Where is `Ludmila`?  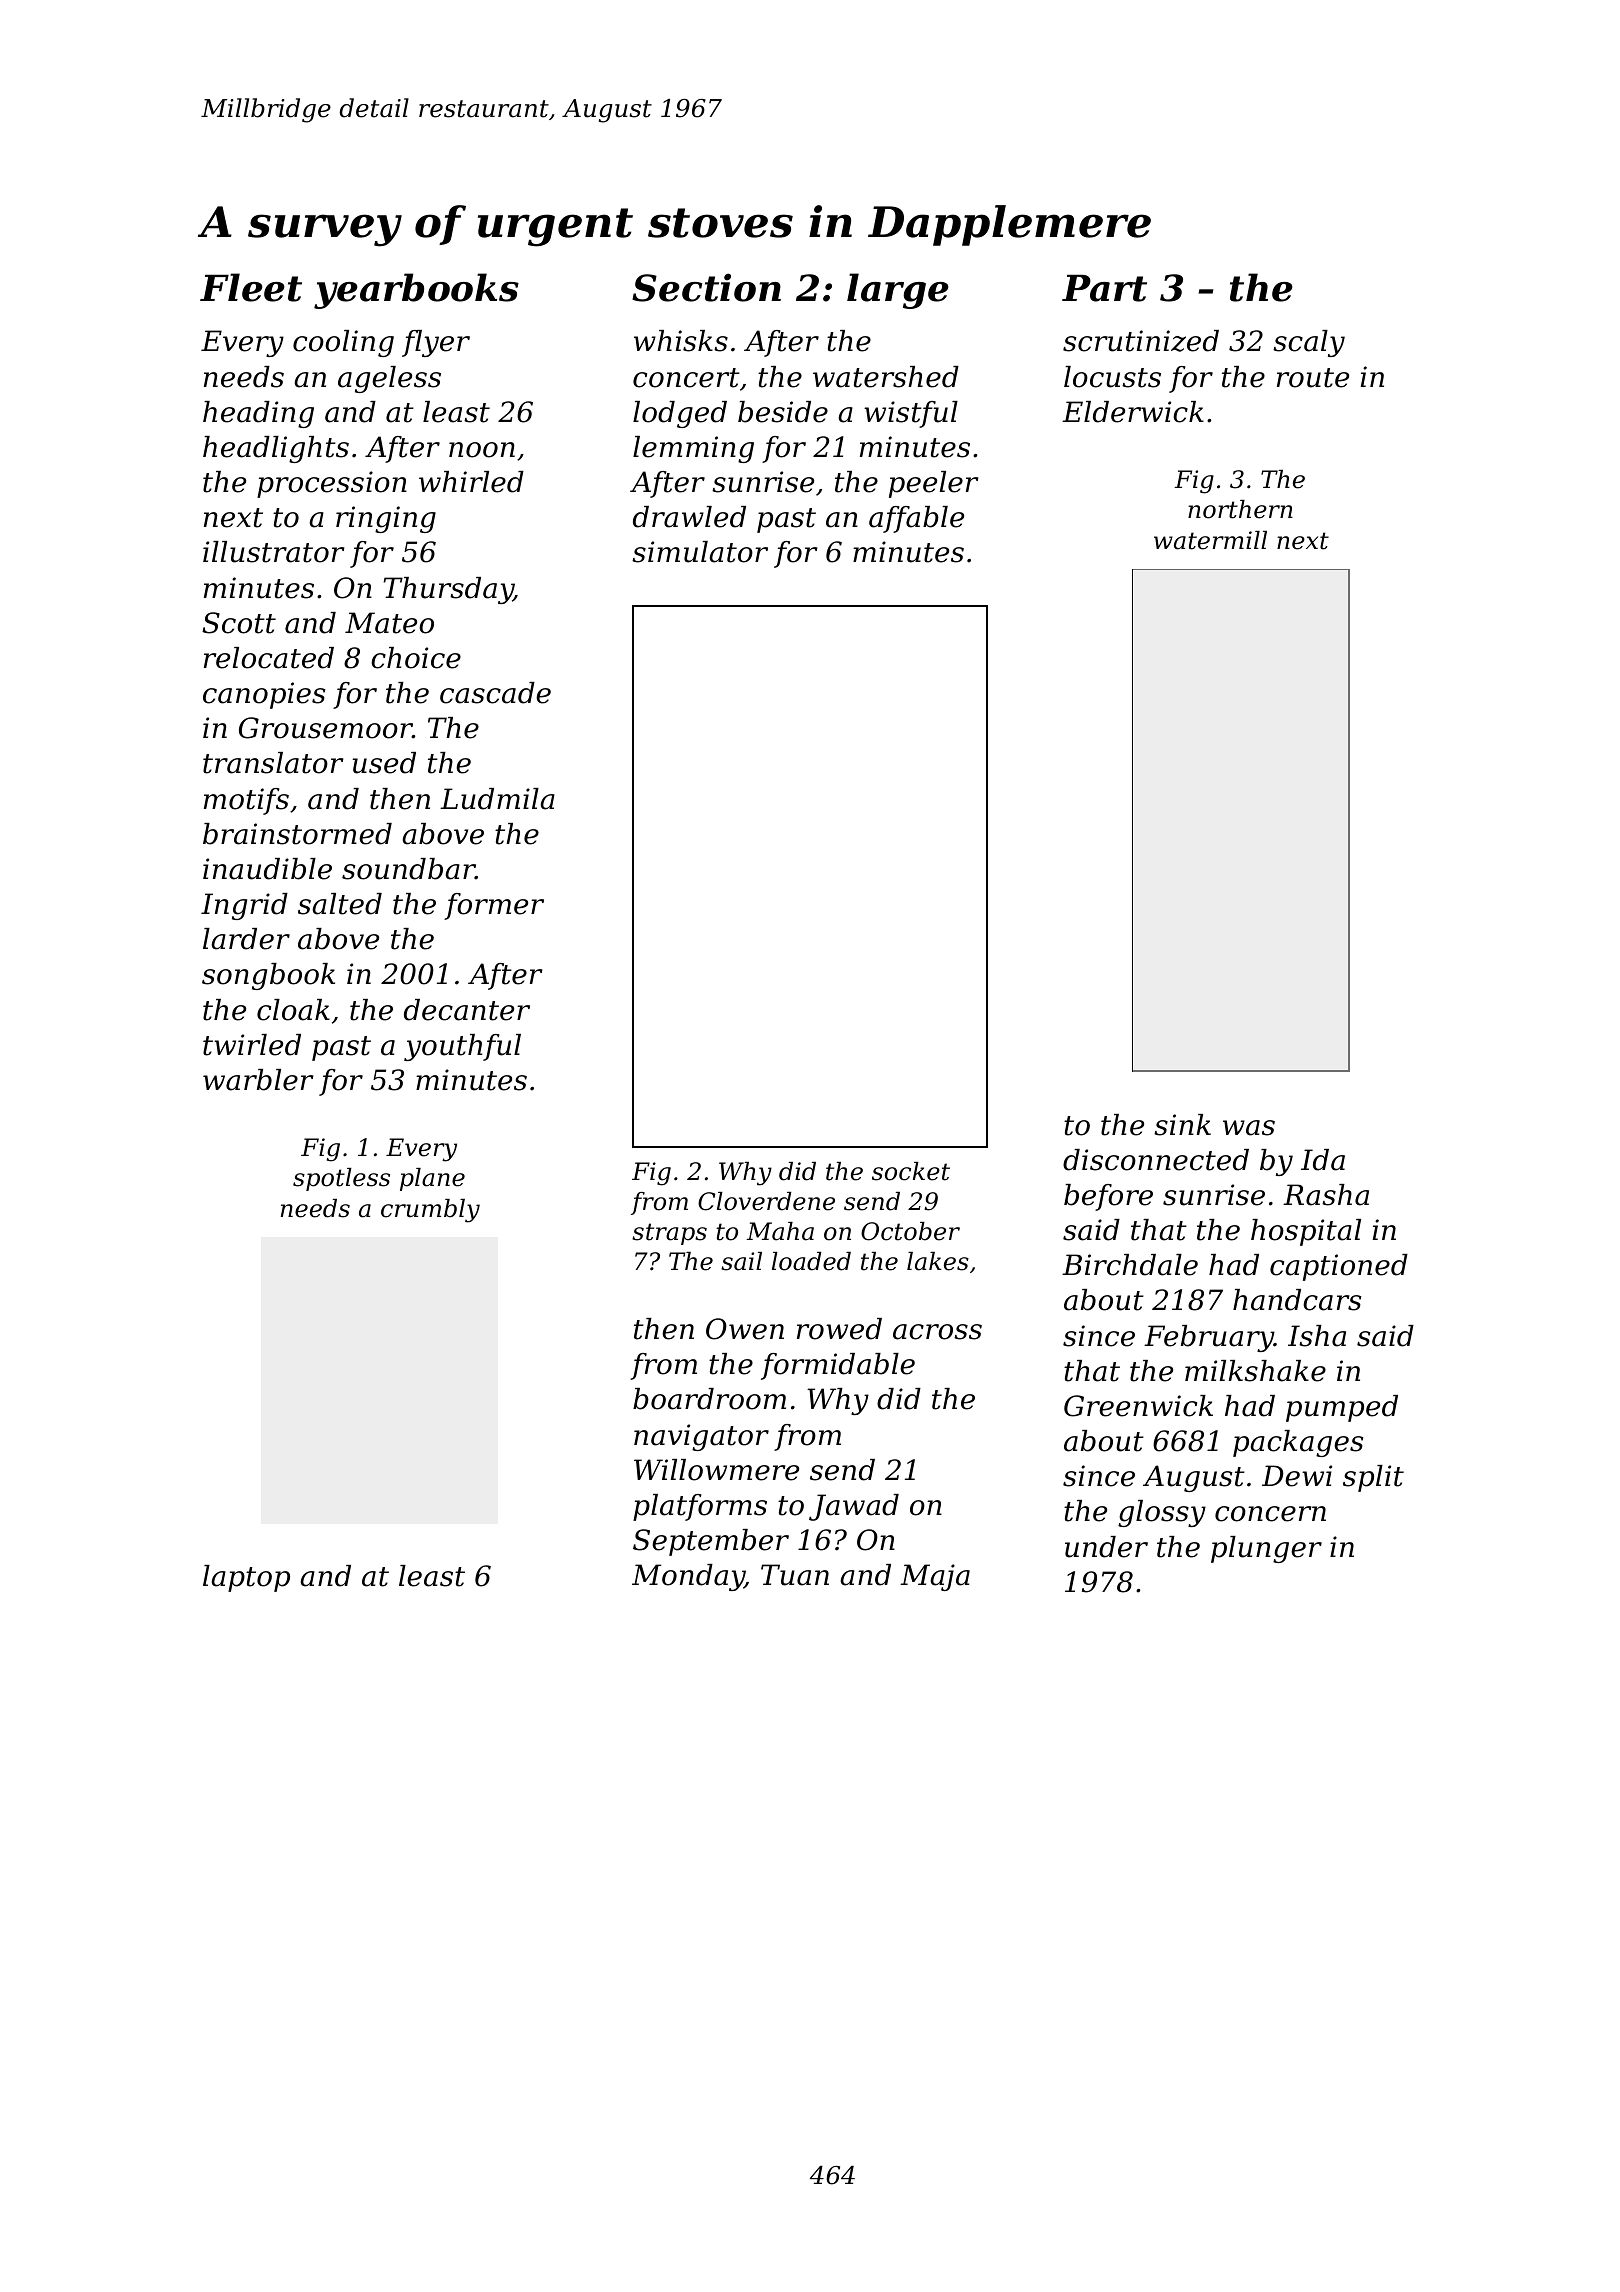
Ludmila is located at coordinates (497, 799).
